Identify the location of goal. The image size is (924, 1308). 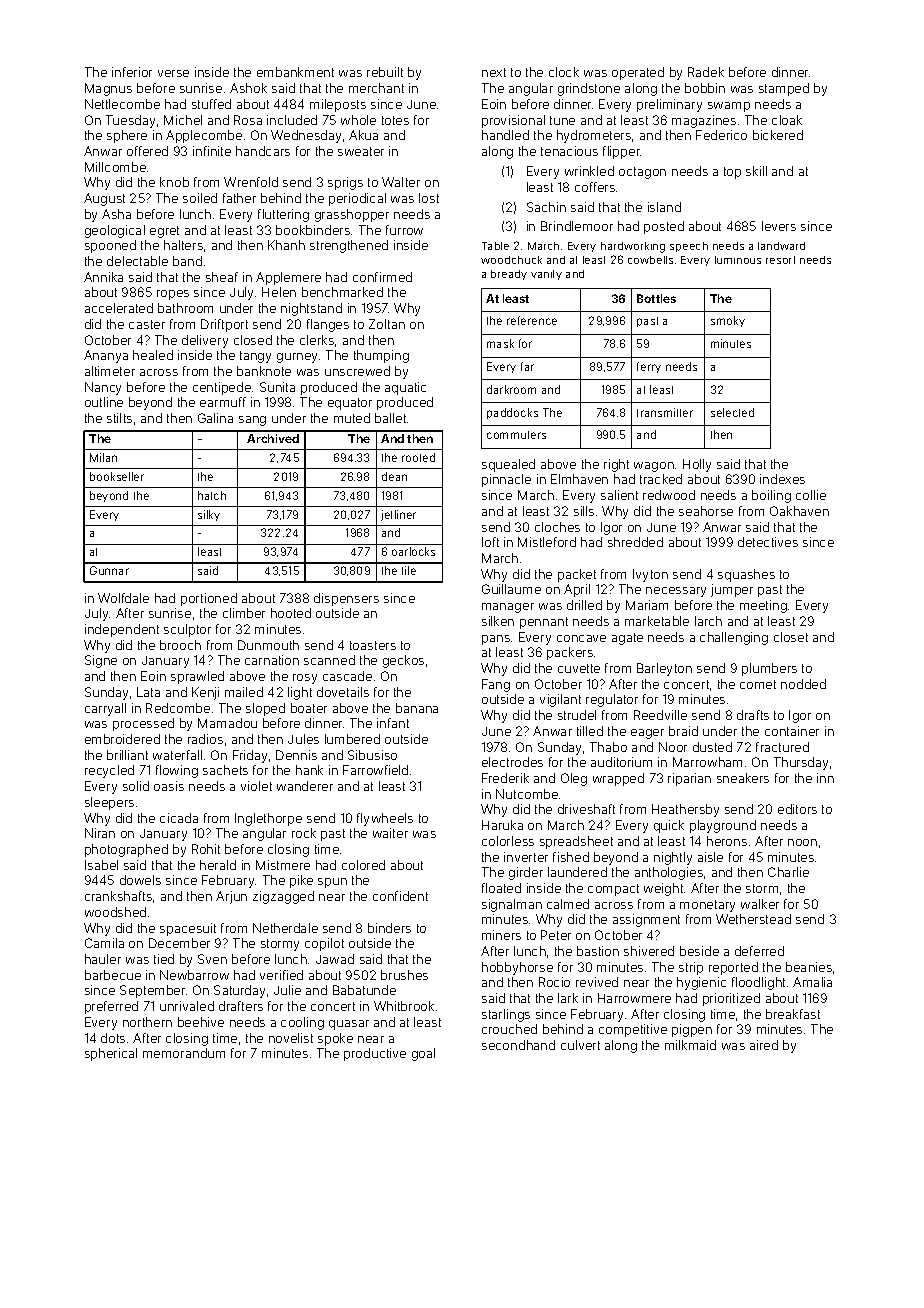
(423, 1054).
